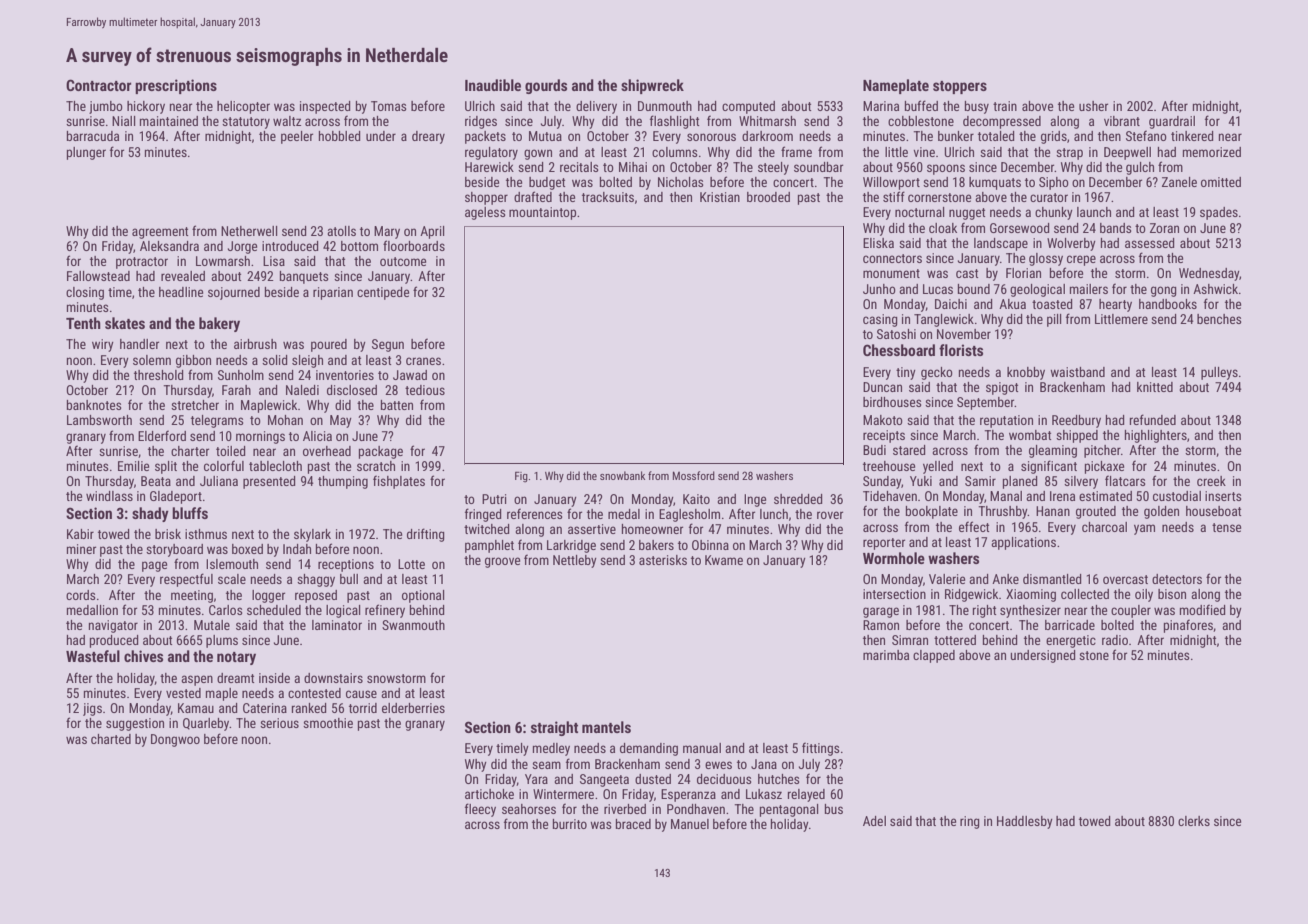  I want to click on Junho, so click(879, 289).
